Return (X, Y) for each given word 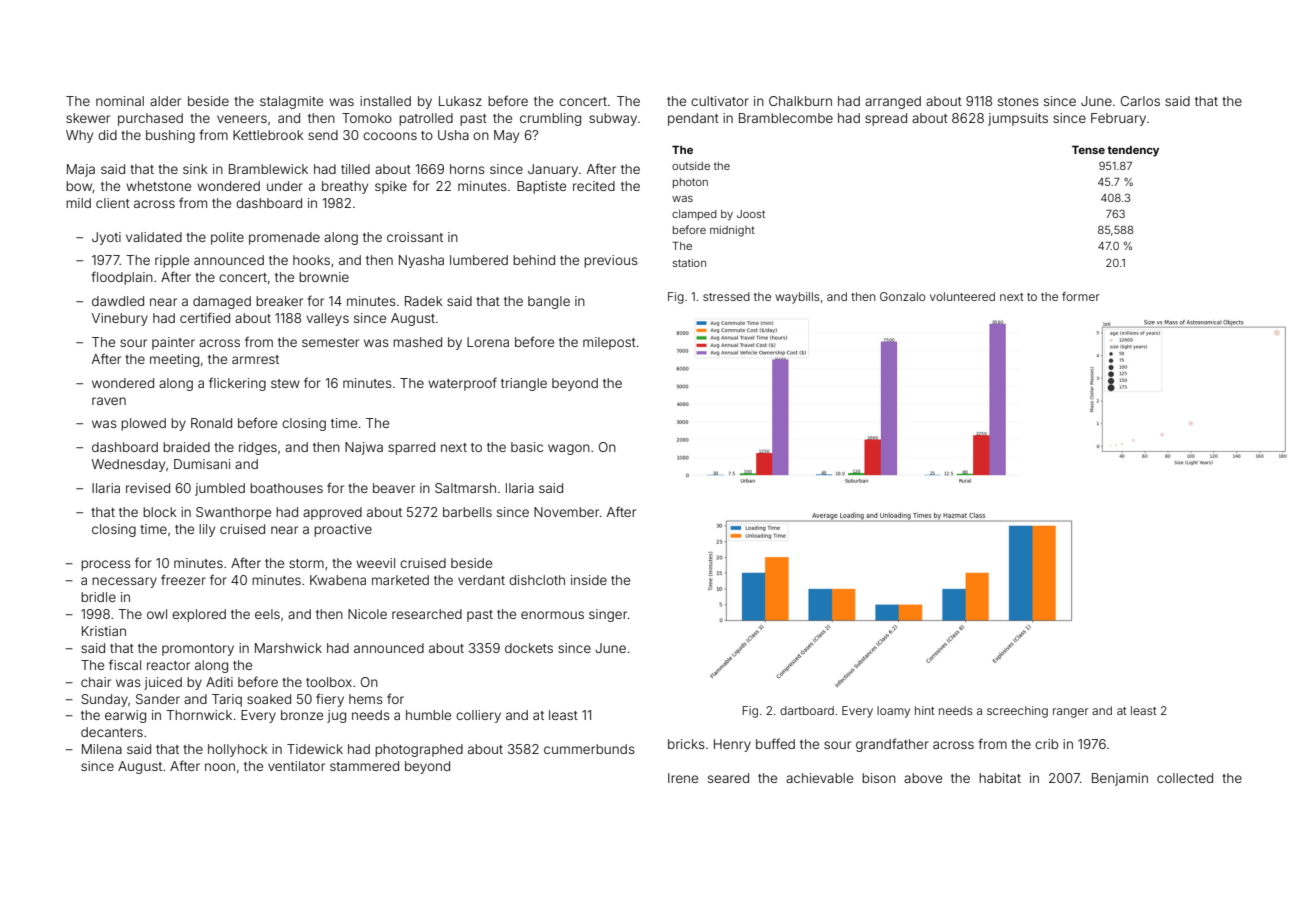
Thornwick (199, 715)
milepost (609, 343)
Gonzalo (902, 296)
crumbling (550, 119)
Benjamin (1120, 779)
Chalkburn (800, 101)
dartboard (807, 710)
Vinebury (120, 319)
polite (227, 238)
